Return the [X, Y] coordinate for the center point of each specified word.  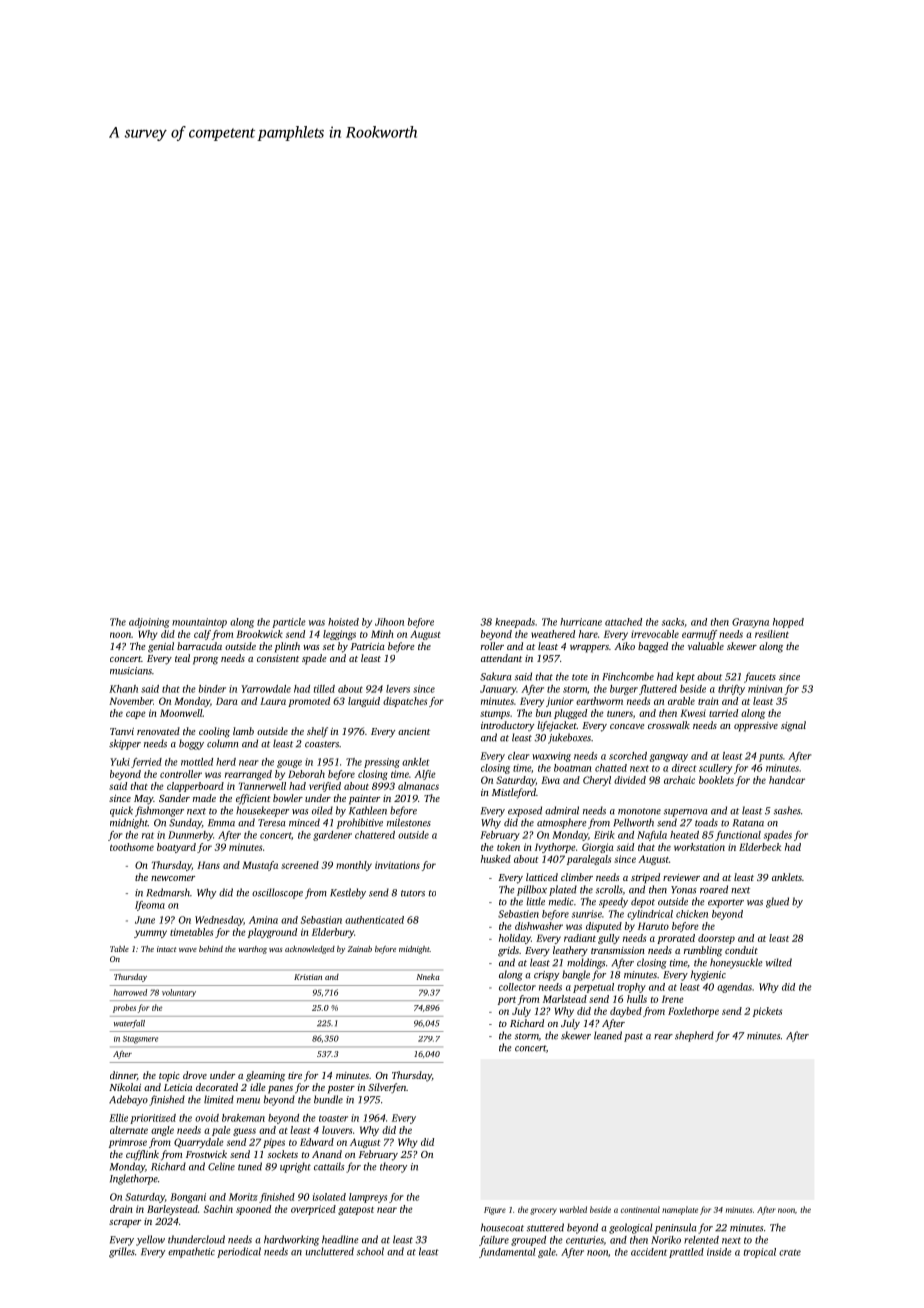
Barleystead [172, 1210]
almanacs [418, 786]
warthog [252, 950]
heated [684, 835]
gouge [289, 764]
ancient [414, 731]
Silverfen [387, 1088]
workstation [699, 847]
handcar [787, 780]
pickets [767, 1012]
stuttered [545, 1227]
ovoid [207, 1118]
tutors [413, 893]
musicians [131, 671]
